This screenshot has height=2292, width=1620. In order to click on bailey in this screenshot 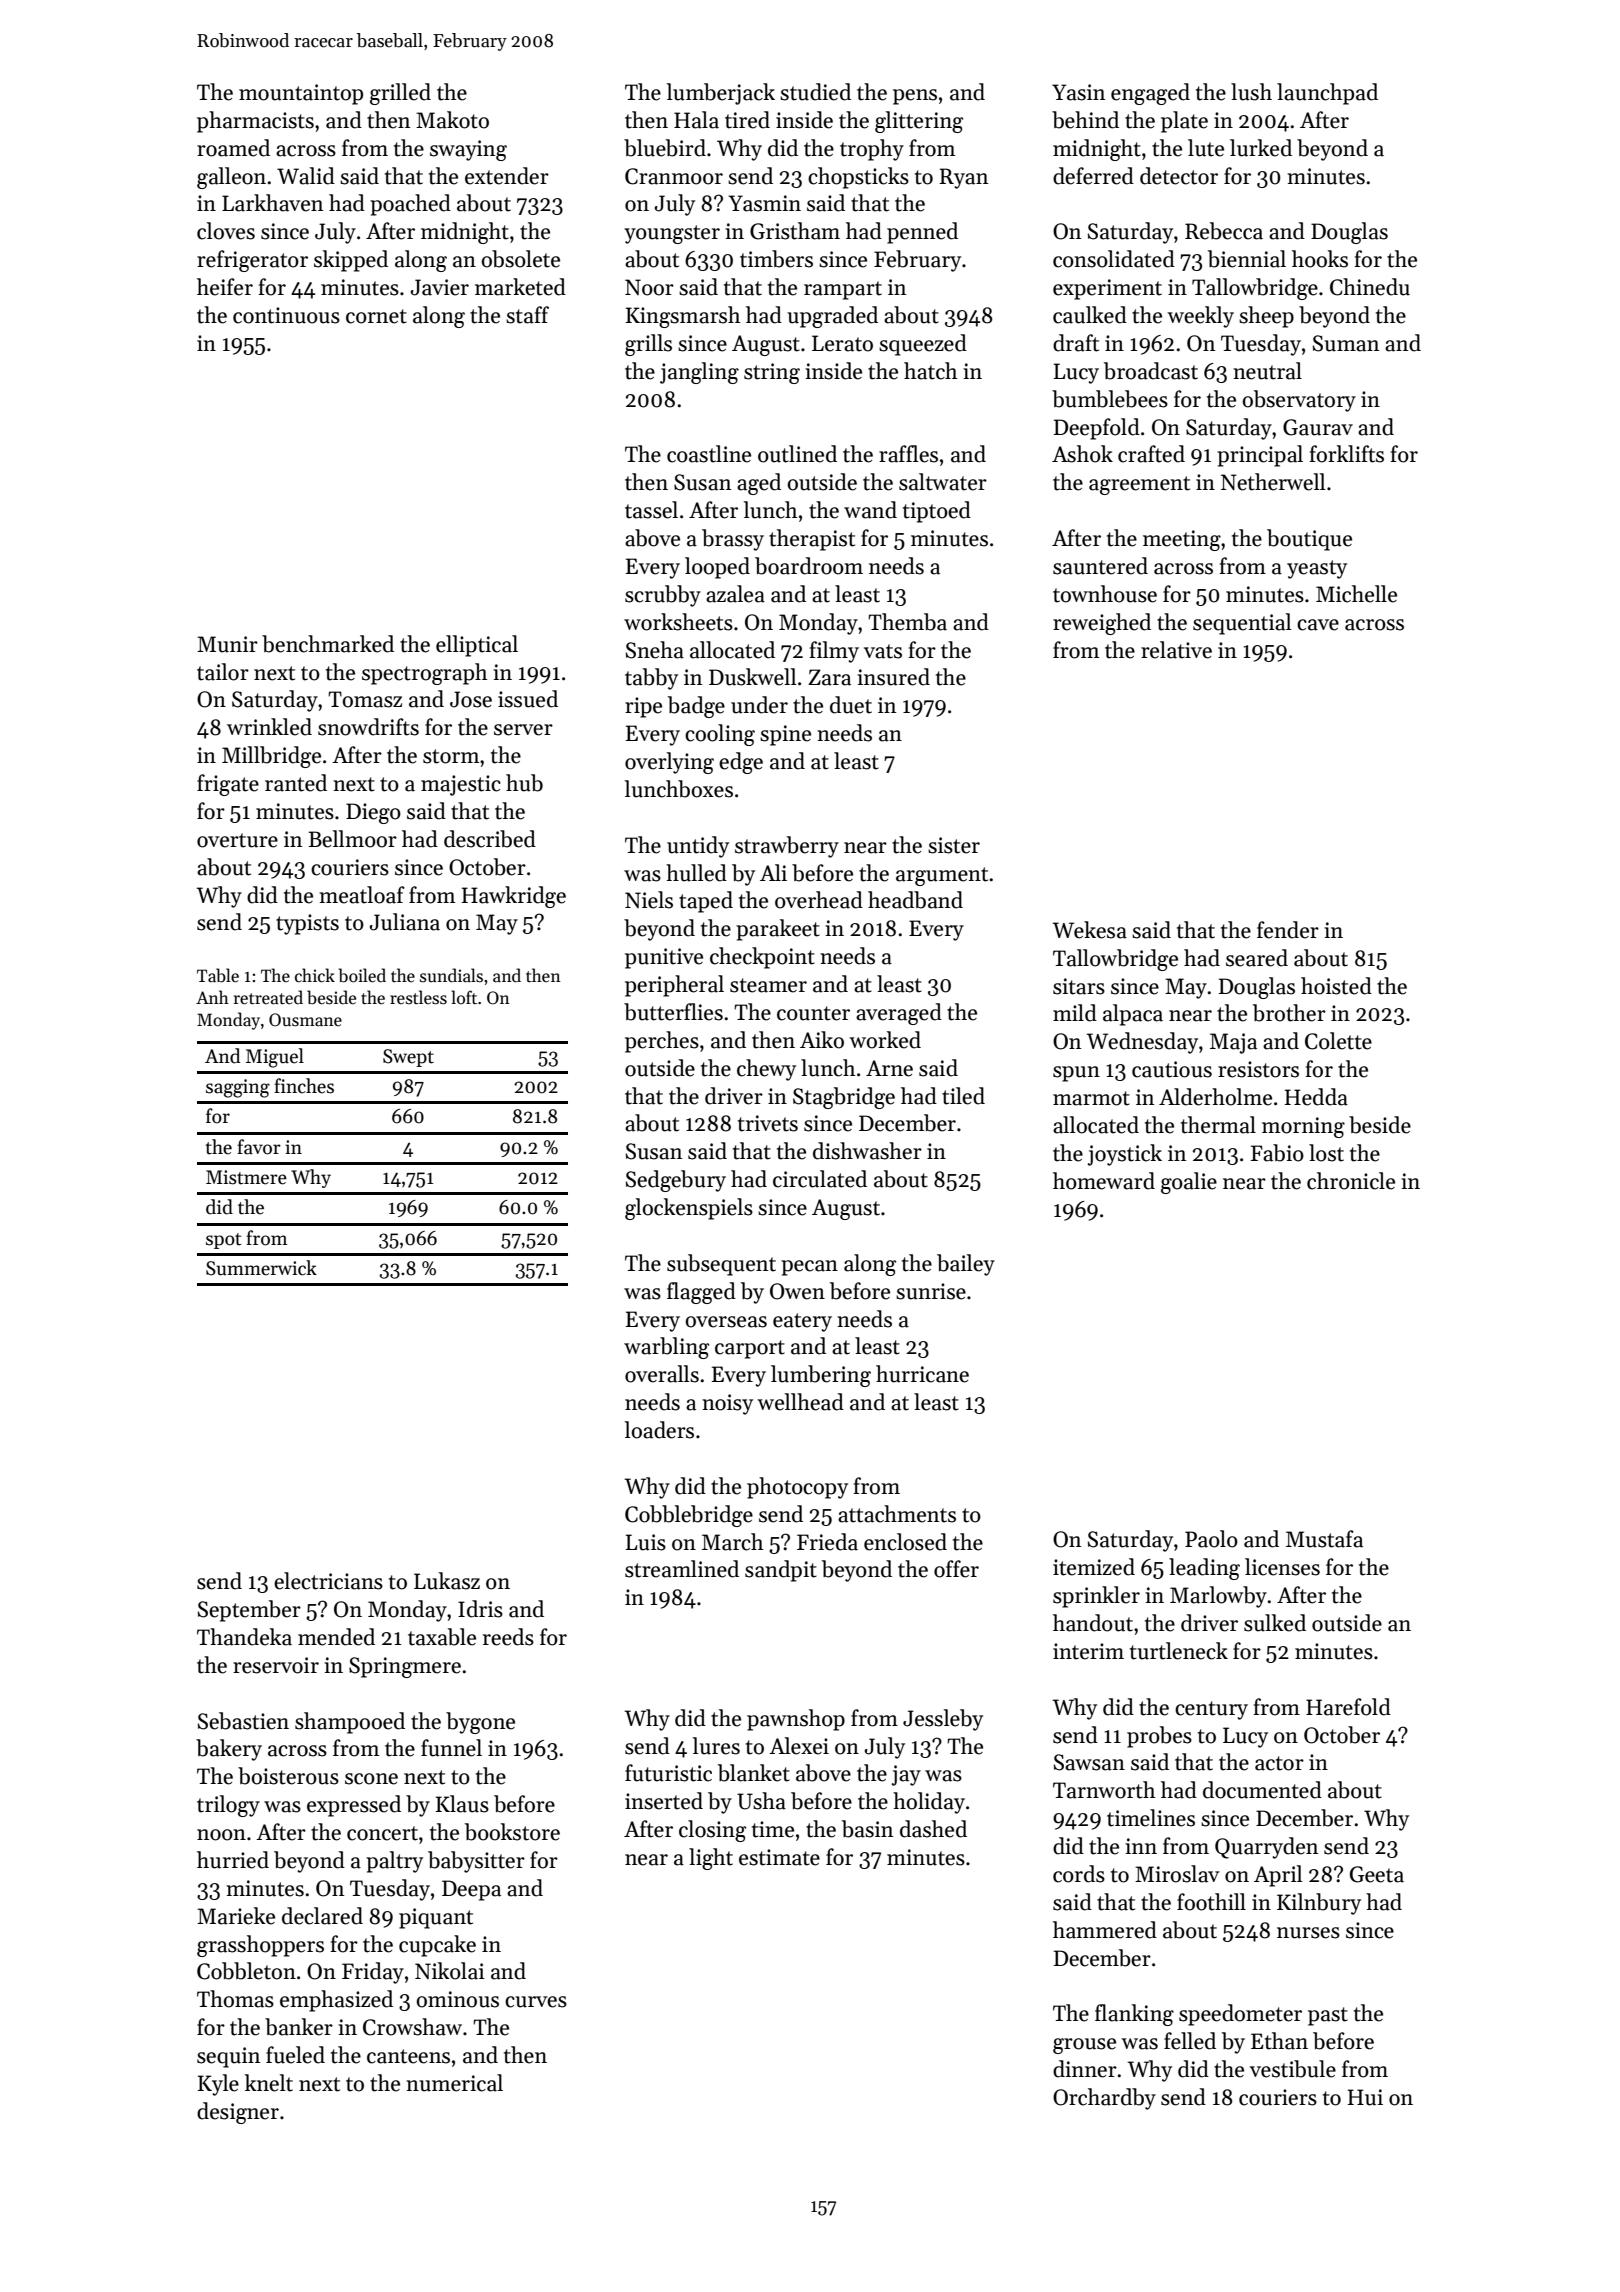, I will do `click(966, 1265)`.
